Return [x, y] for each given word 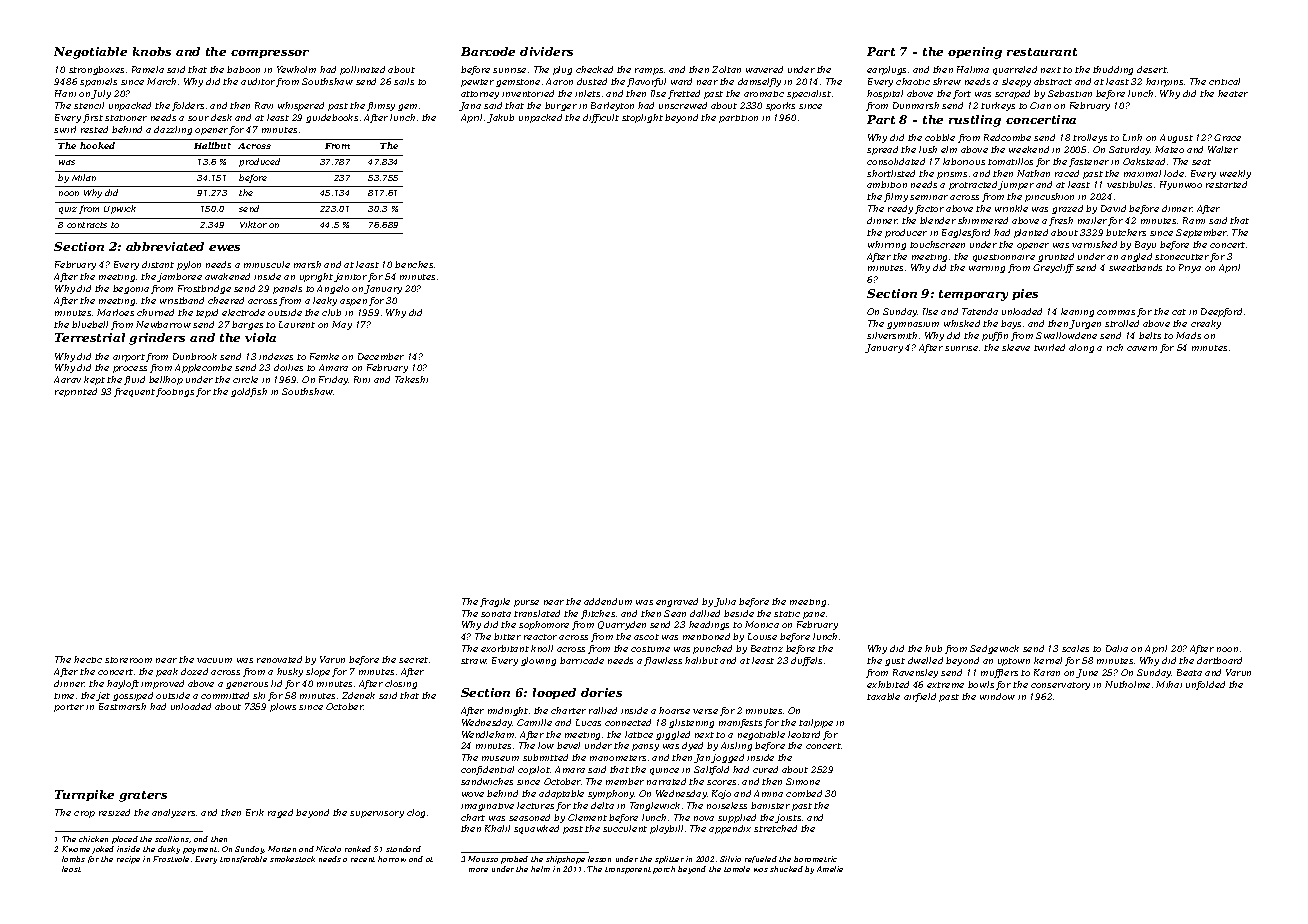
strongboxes [96, 70]
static [787, 614]
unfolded [1205, 685]
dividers [546, 51]
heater [1233, 93]
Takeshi [411, 379]
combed [804, 793]
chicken [93, 839]
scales [1075, 648]
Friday [333, 380]
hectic [88, 659]
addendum [608, 601]
